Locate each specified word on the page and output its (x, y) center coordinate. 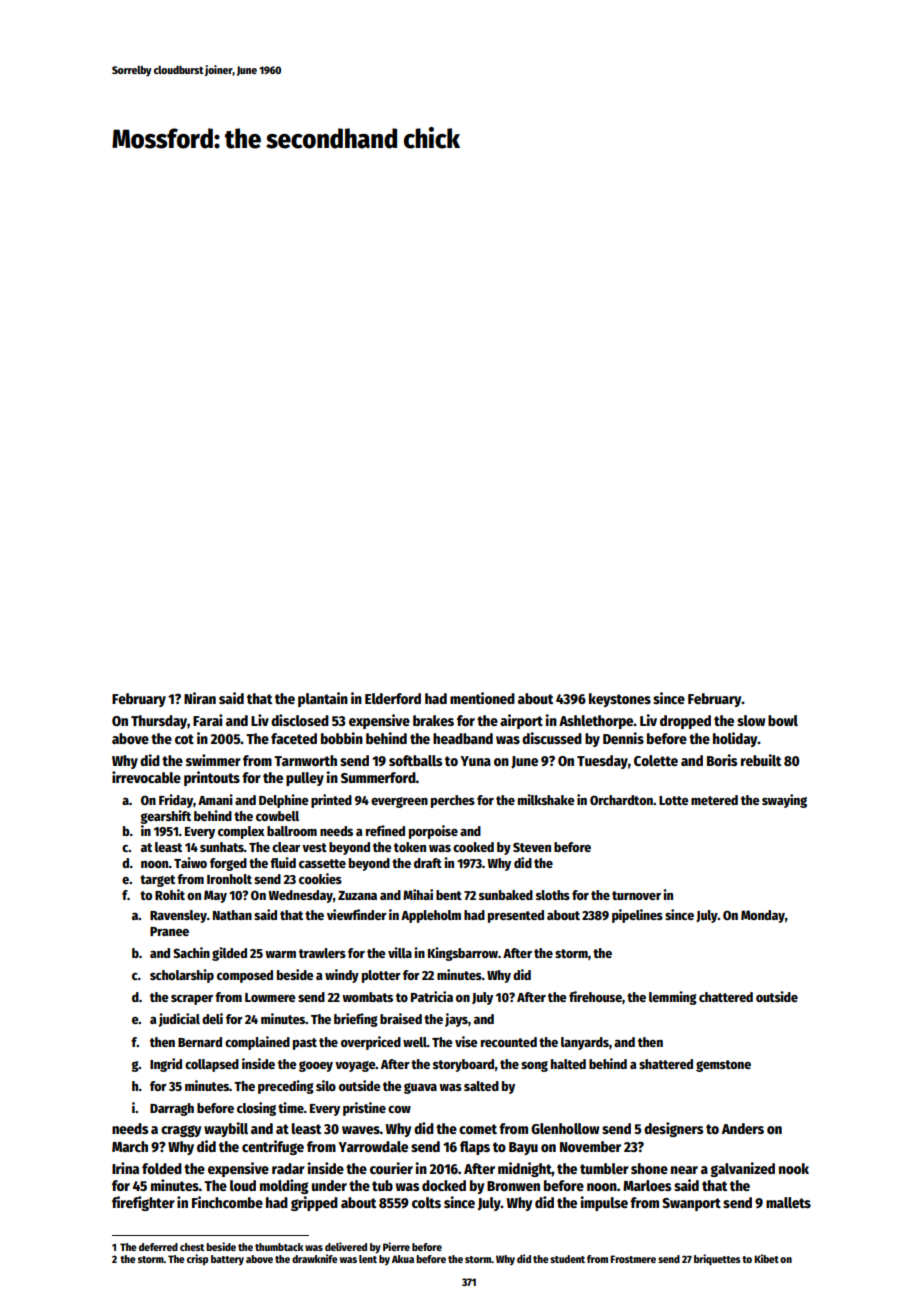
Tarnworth (305, 760)
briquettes (717, 1260)
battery (227, 1260)
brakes (433, 720)
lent (368, 1259)
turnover (636, 895)
